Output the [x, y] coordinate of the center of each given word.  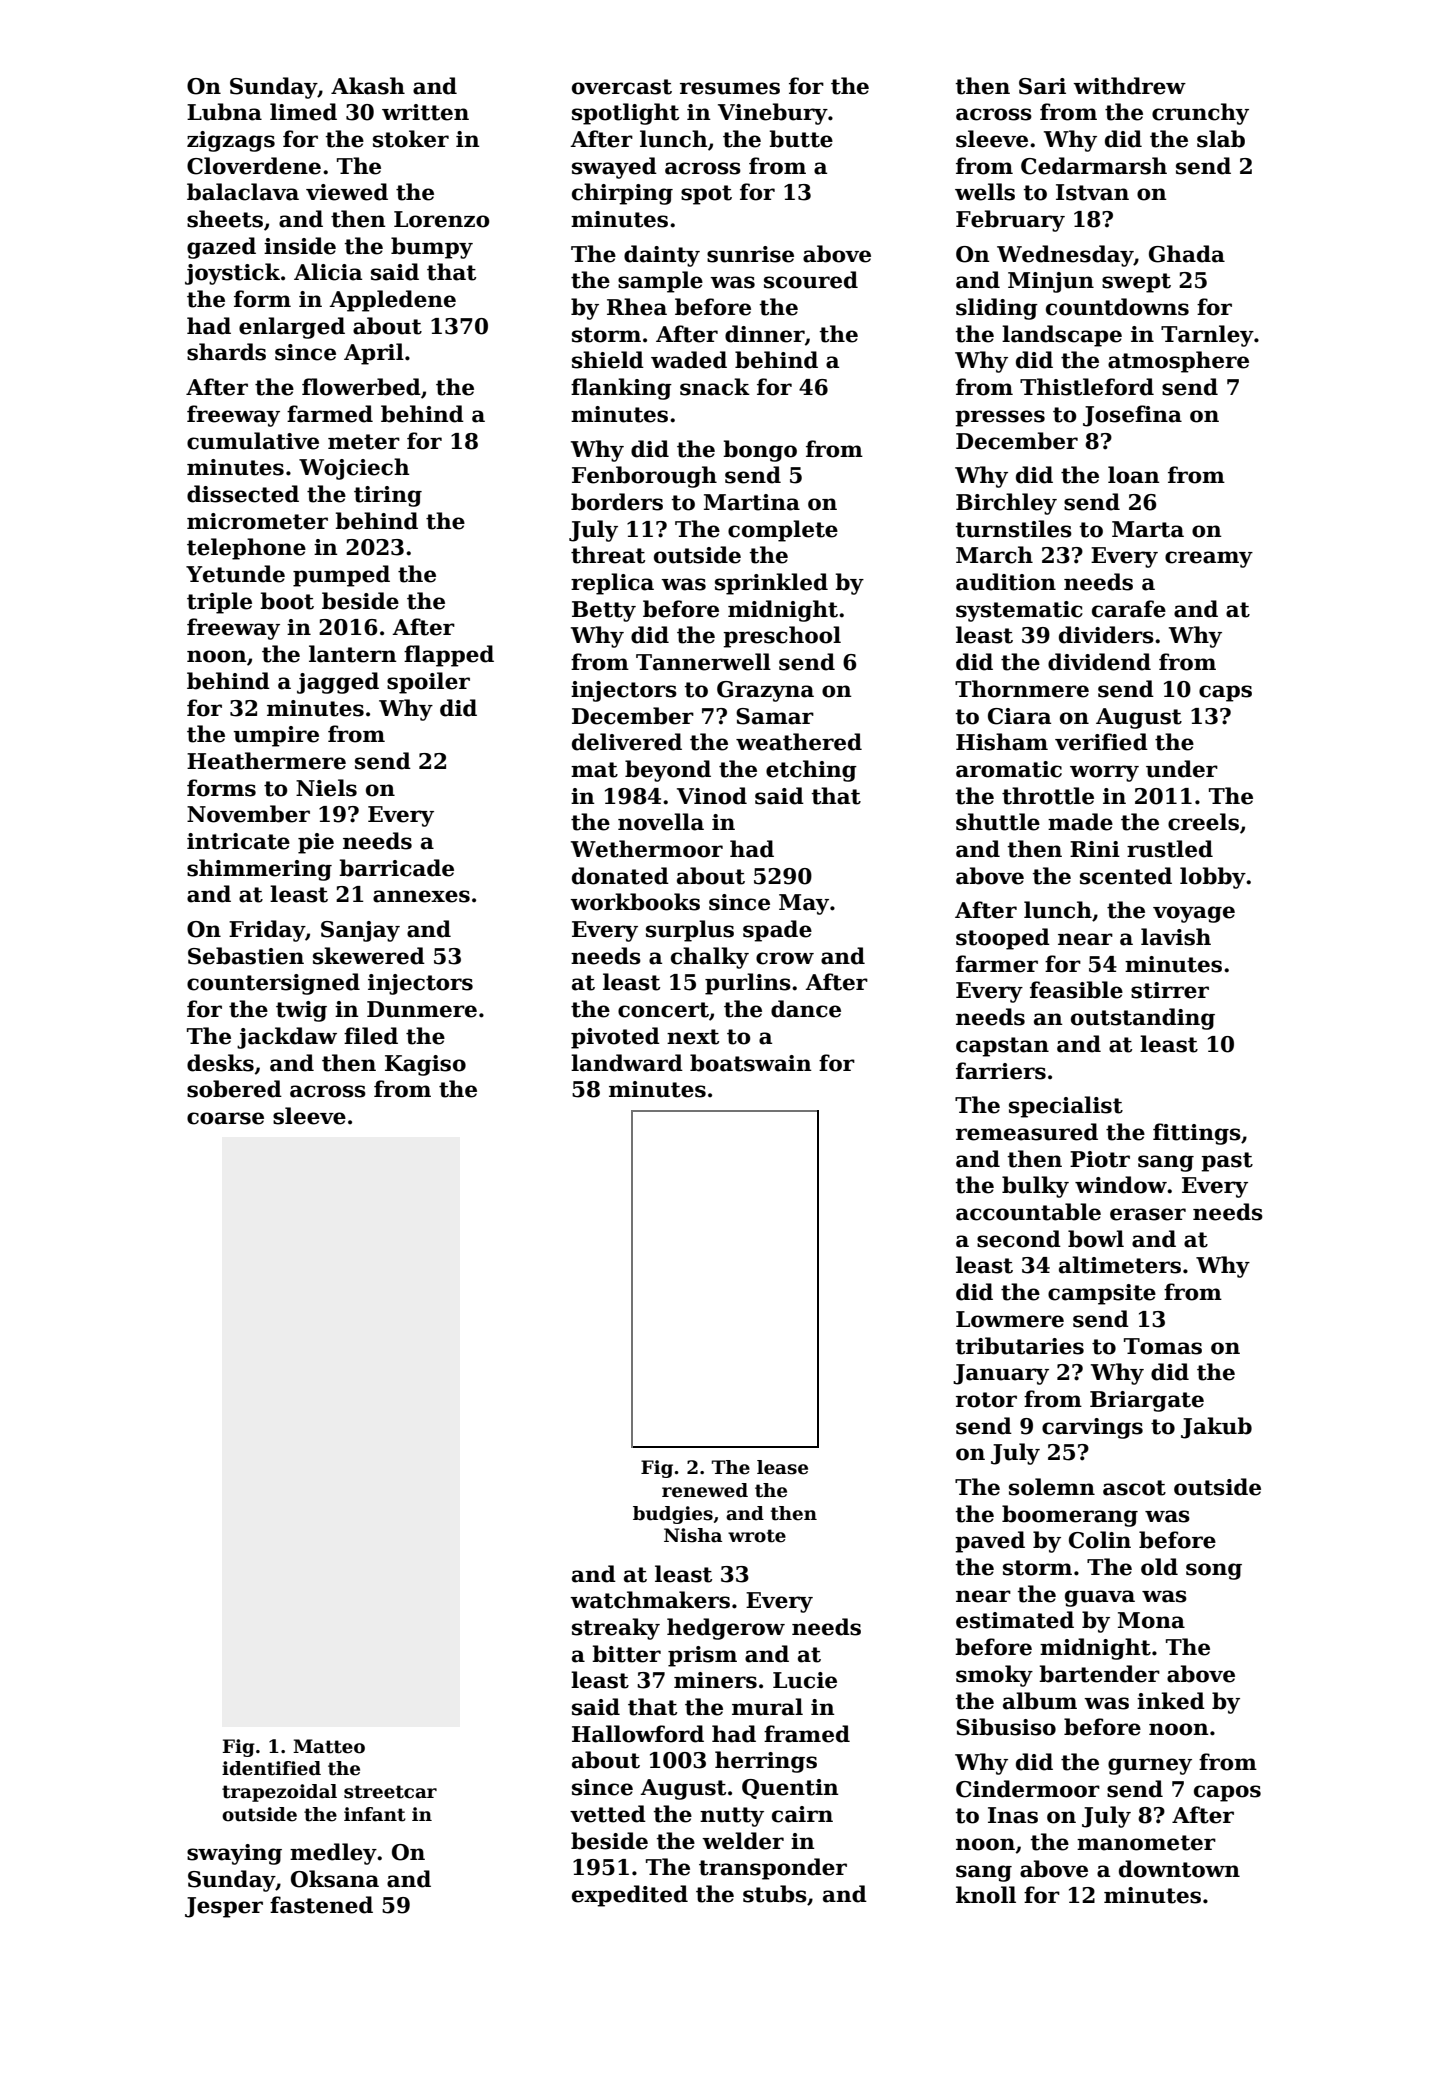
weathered [799, 742]
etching [811, 771]
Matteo [329, 1746]
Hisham [1002, 742]
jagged [338, 683]
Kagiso [425, 1065]
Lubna [224, 112]
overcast [622, 87]
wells [985, 192]
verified [1101, 742]
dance [806, 1009]
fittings [1197, 1134]
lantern [353, 654]
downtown [1179, 1869]
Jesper [224, 1907]
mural [767, 1707]
